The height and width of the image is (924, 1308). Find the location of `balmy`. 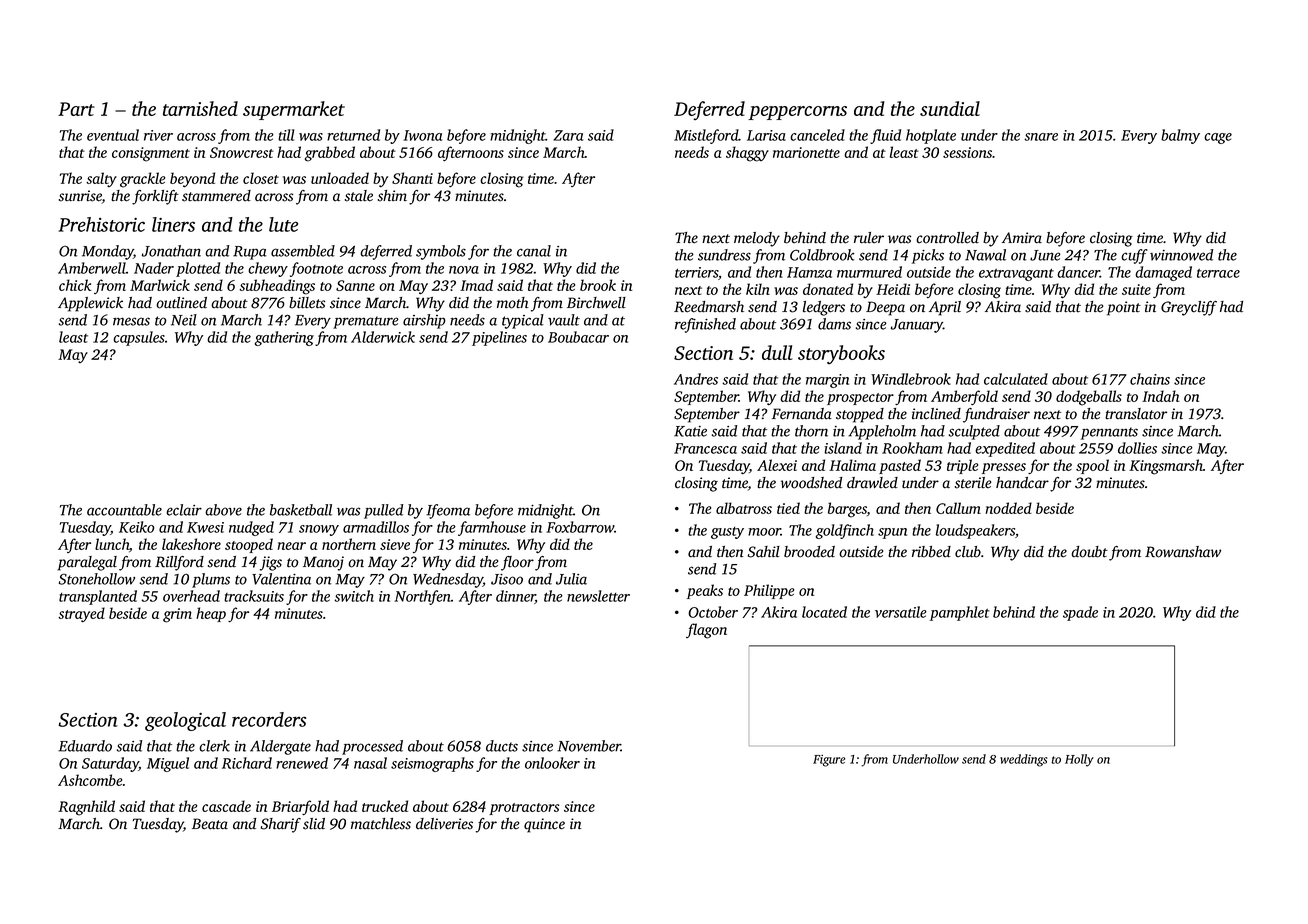

balmy is located at coordinates (1180, 136).
